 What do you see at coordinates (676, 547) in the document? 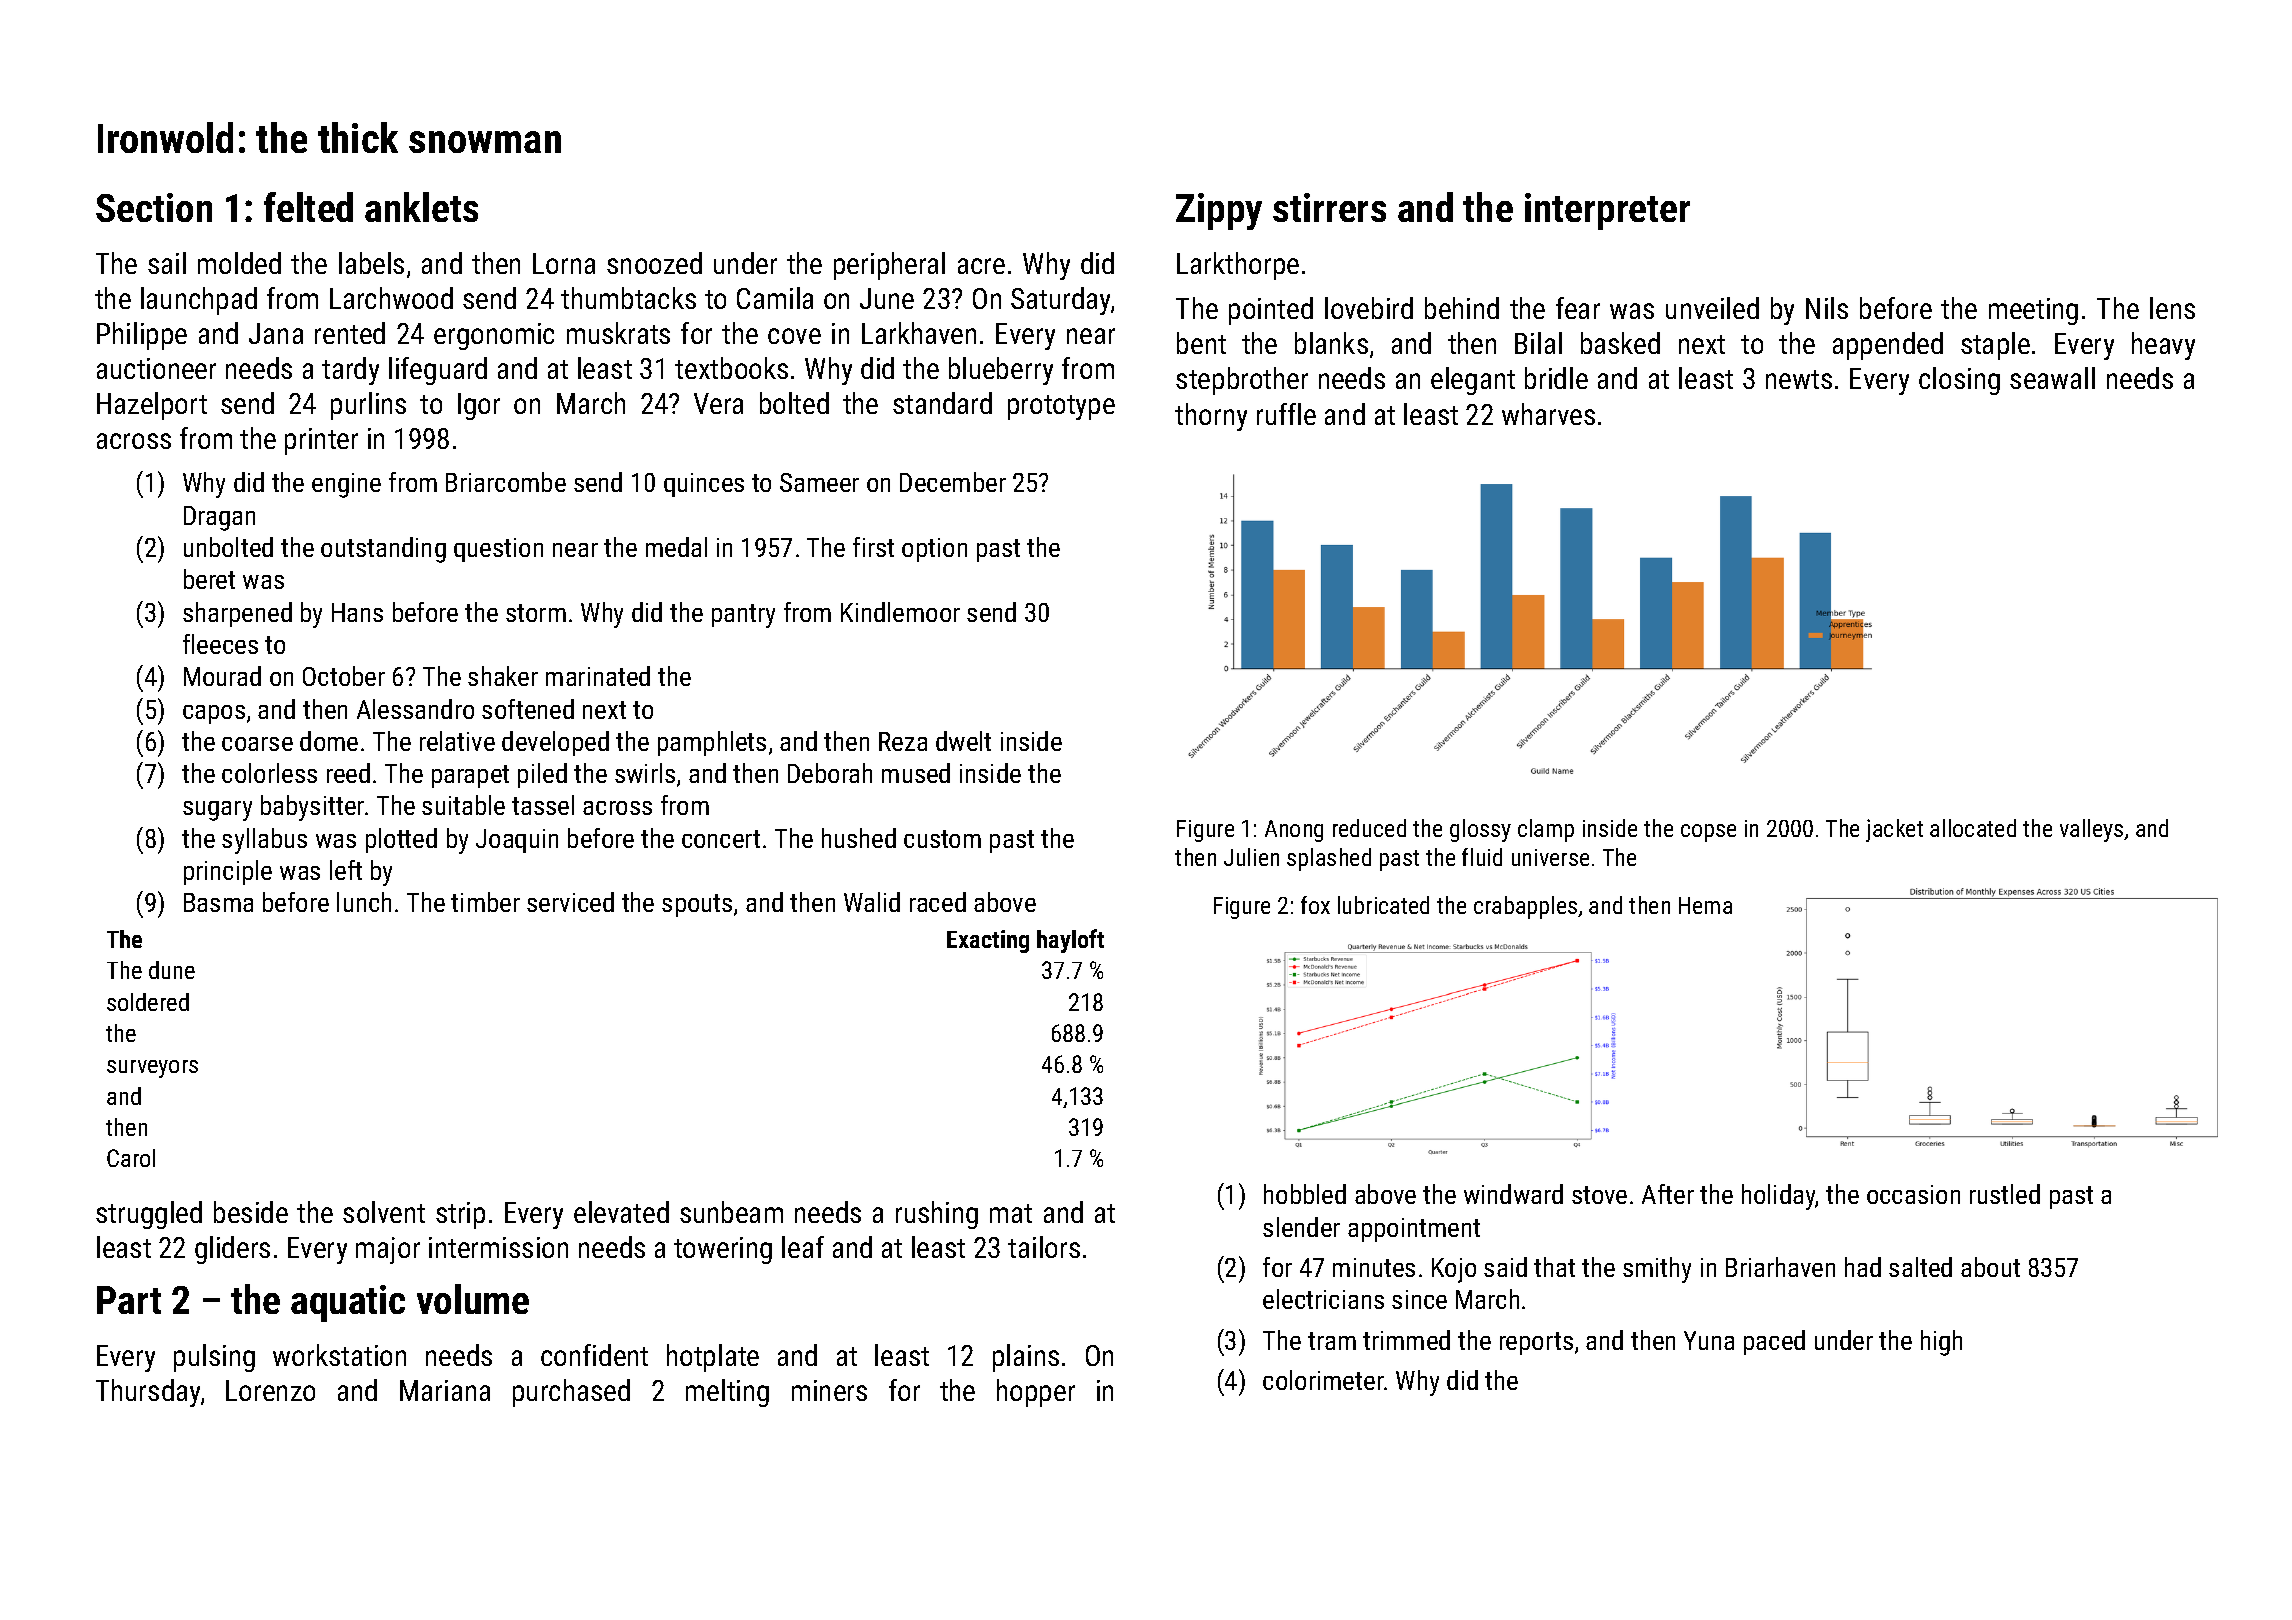
I see `medal` at bounding box center [676, 547].
